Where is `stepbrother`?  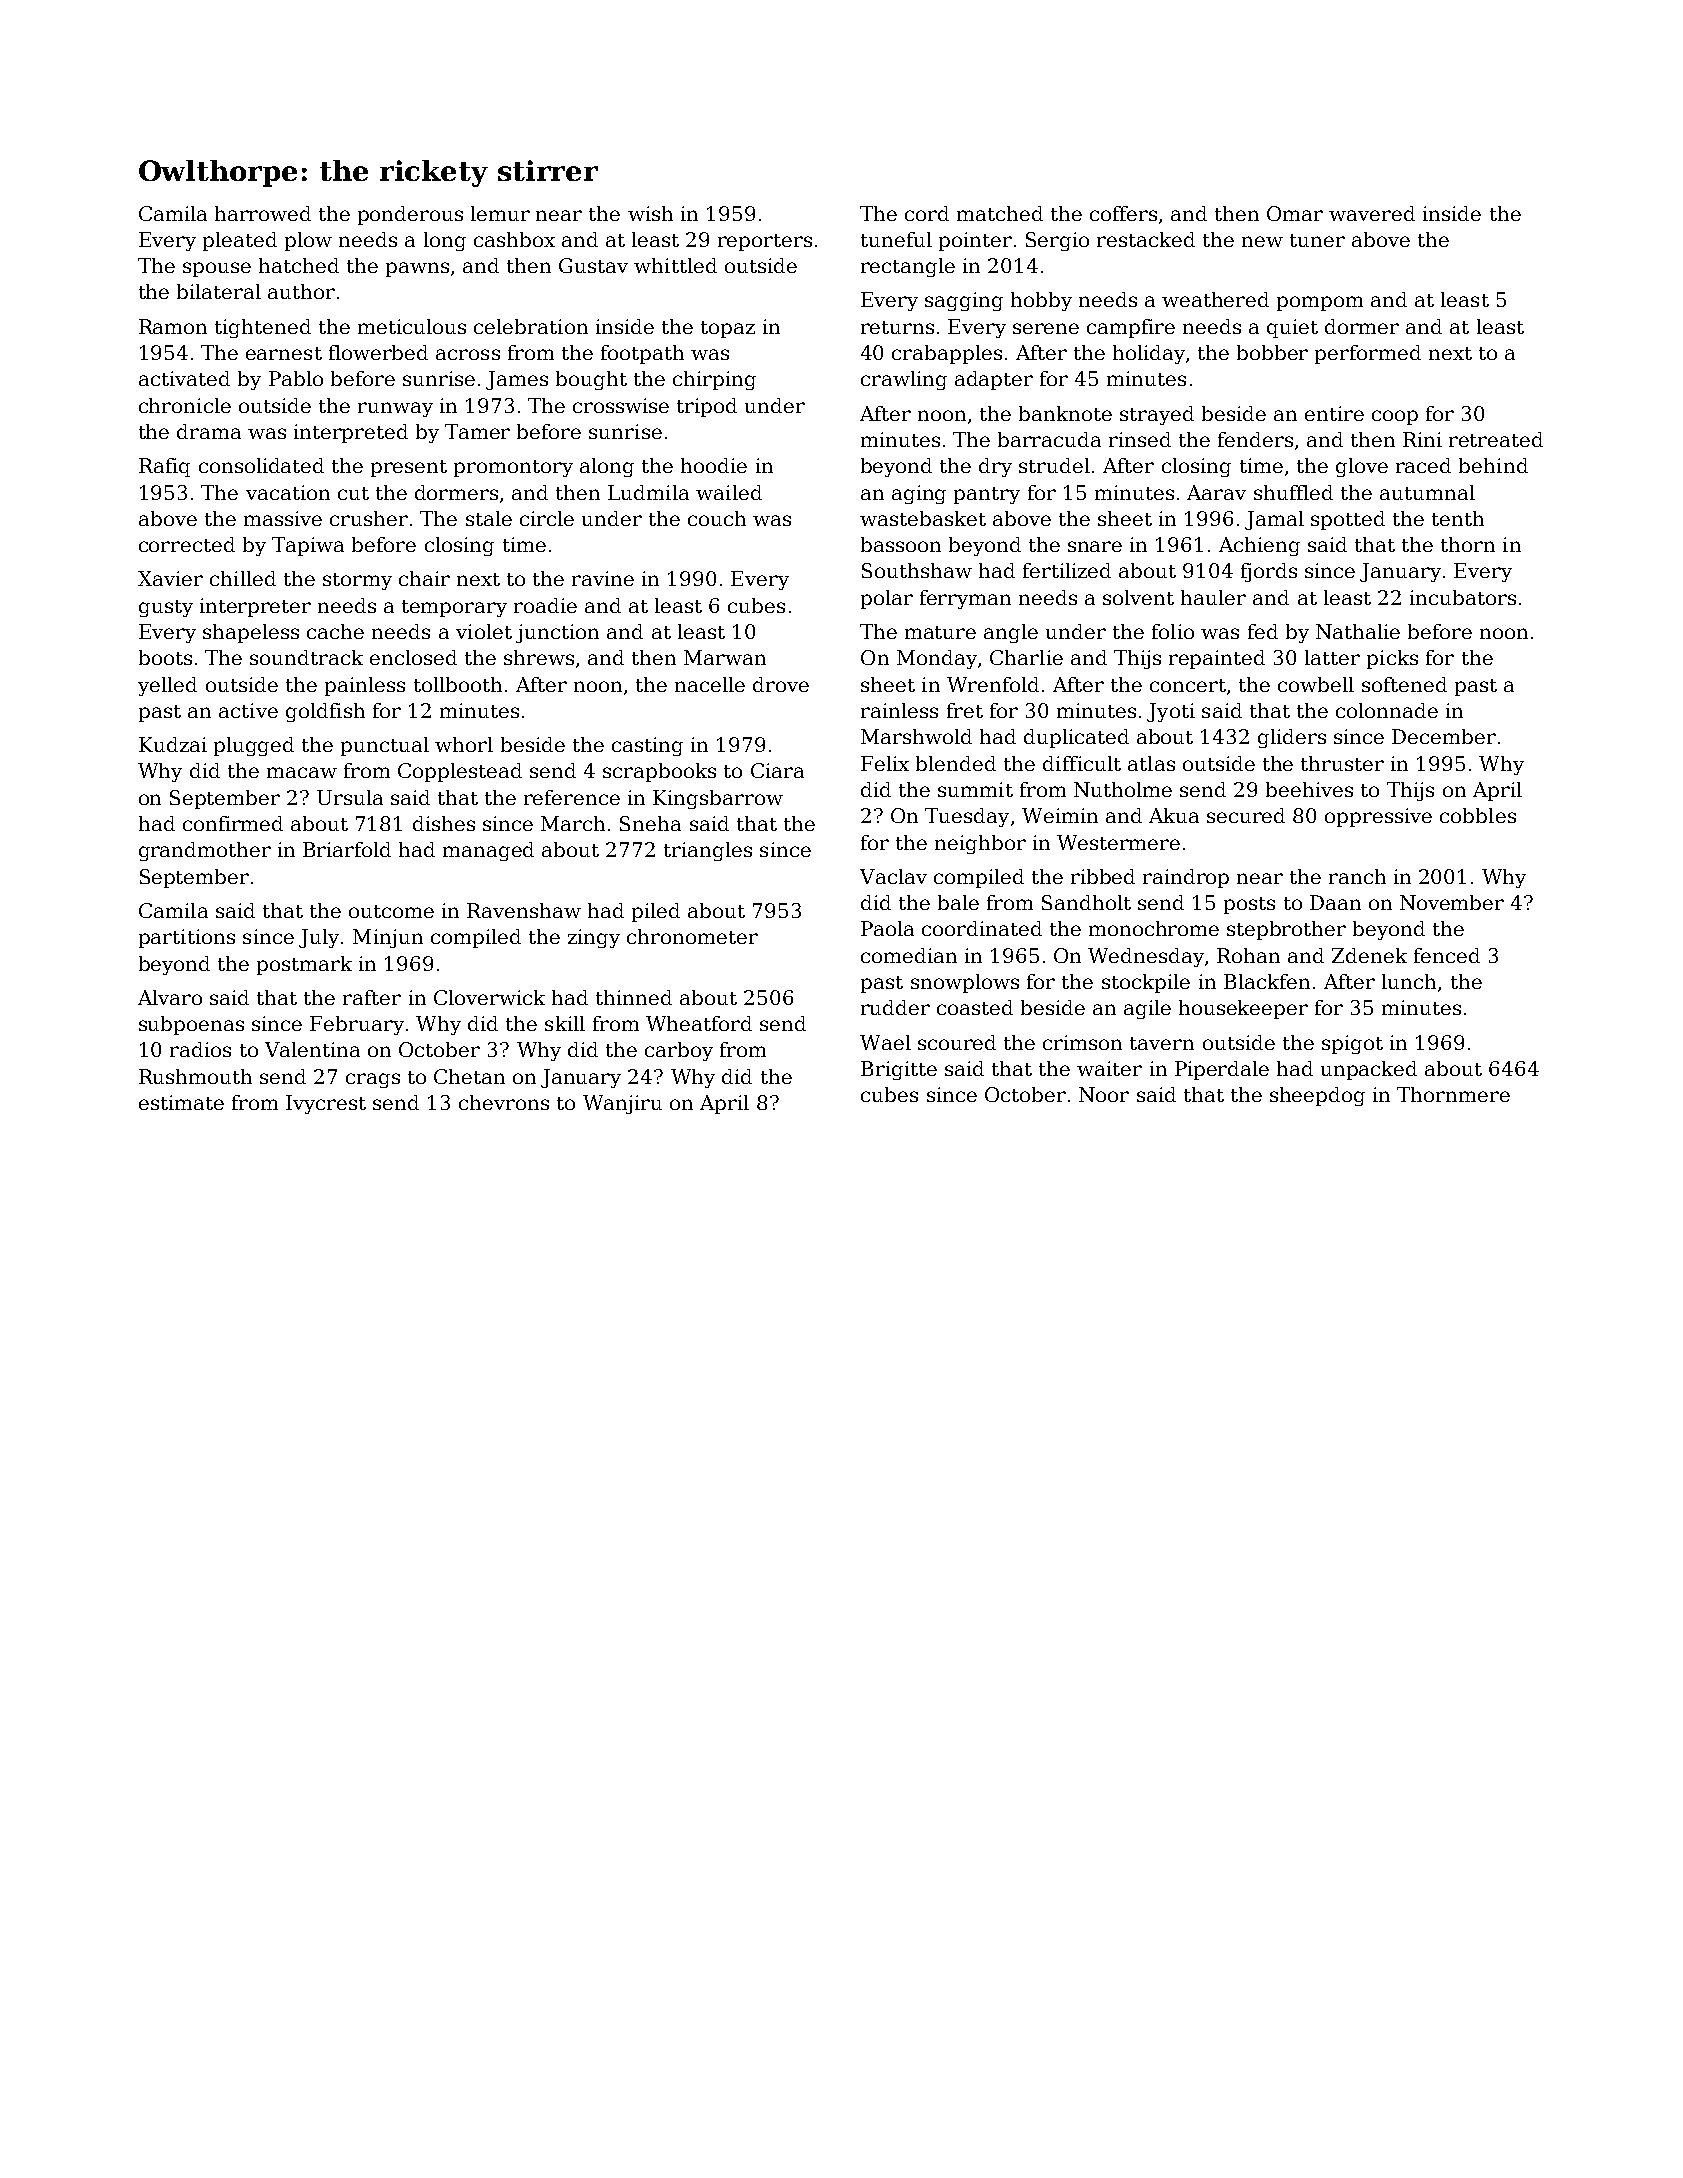
stepbrother is located at coordinates (1286, 930).
